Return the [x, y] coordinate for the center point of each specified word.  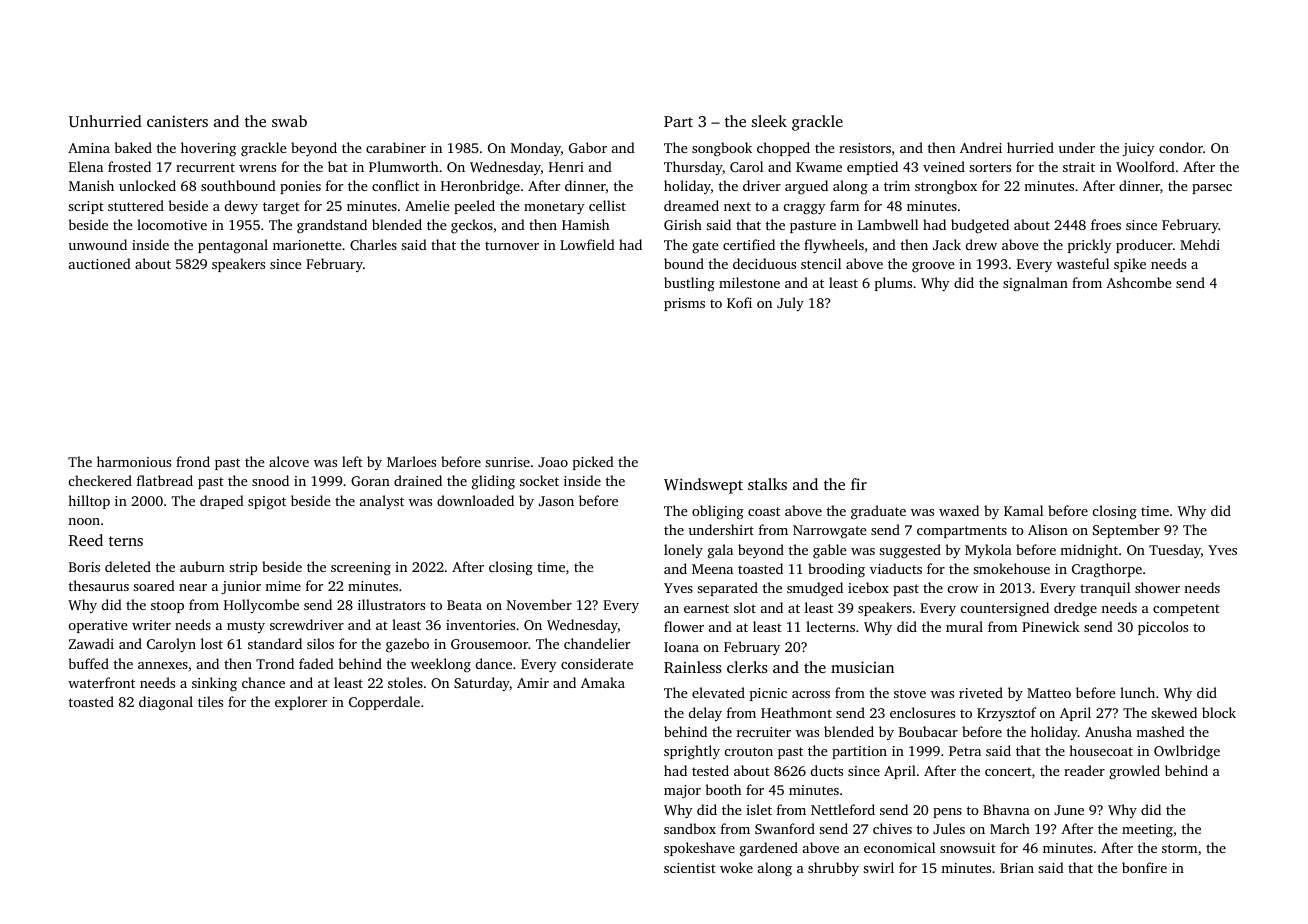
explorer [301, 703]
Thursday [693, 168]
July [790, 304]
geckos [472, 226]
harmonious [134, 461]
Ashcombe [1139, 282]
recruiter [764, 732]
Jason [556, 501]
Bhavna [1006, 809]
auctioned [100, 263]
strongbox [946, 187]
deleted [128, 566]
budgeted [980, 226]
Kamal [1023, 510]
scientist [690, 868]
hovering [208, 149]
